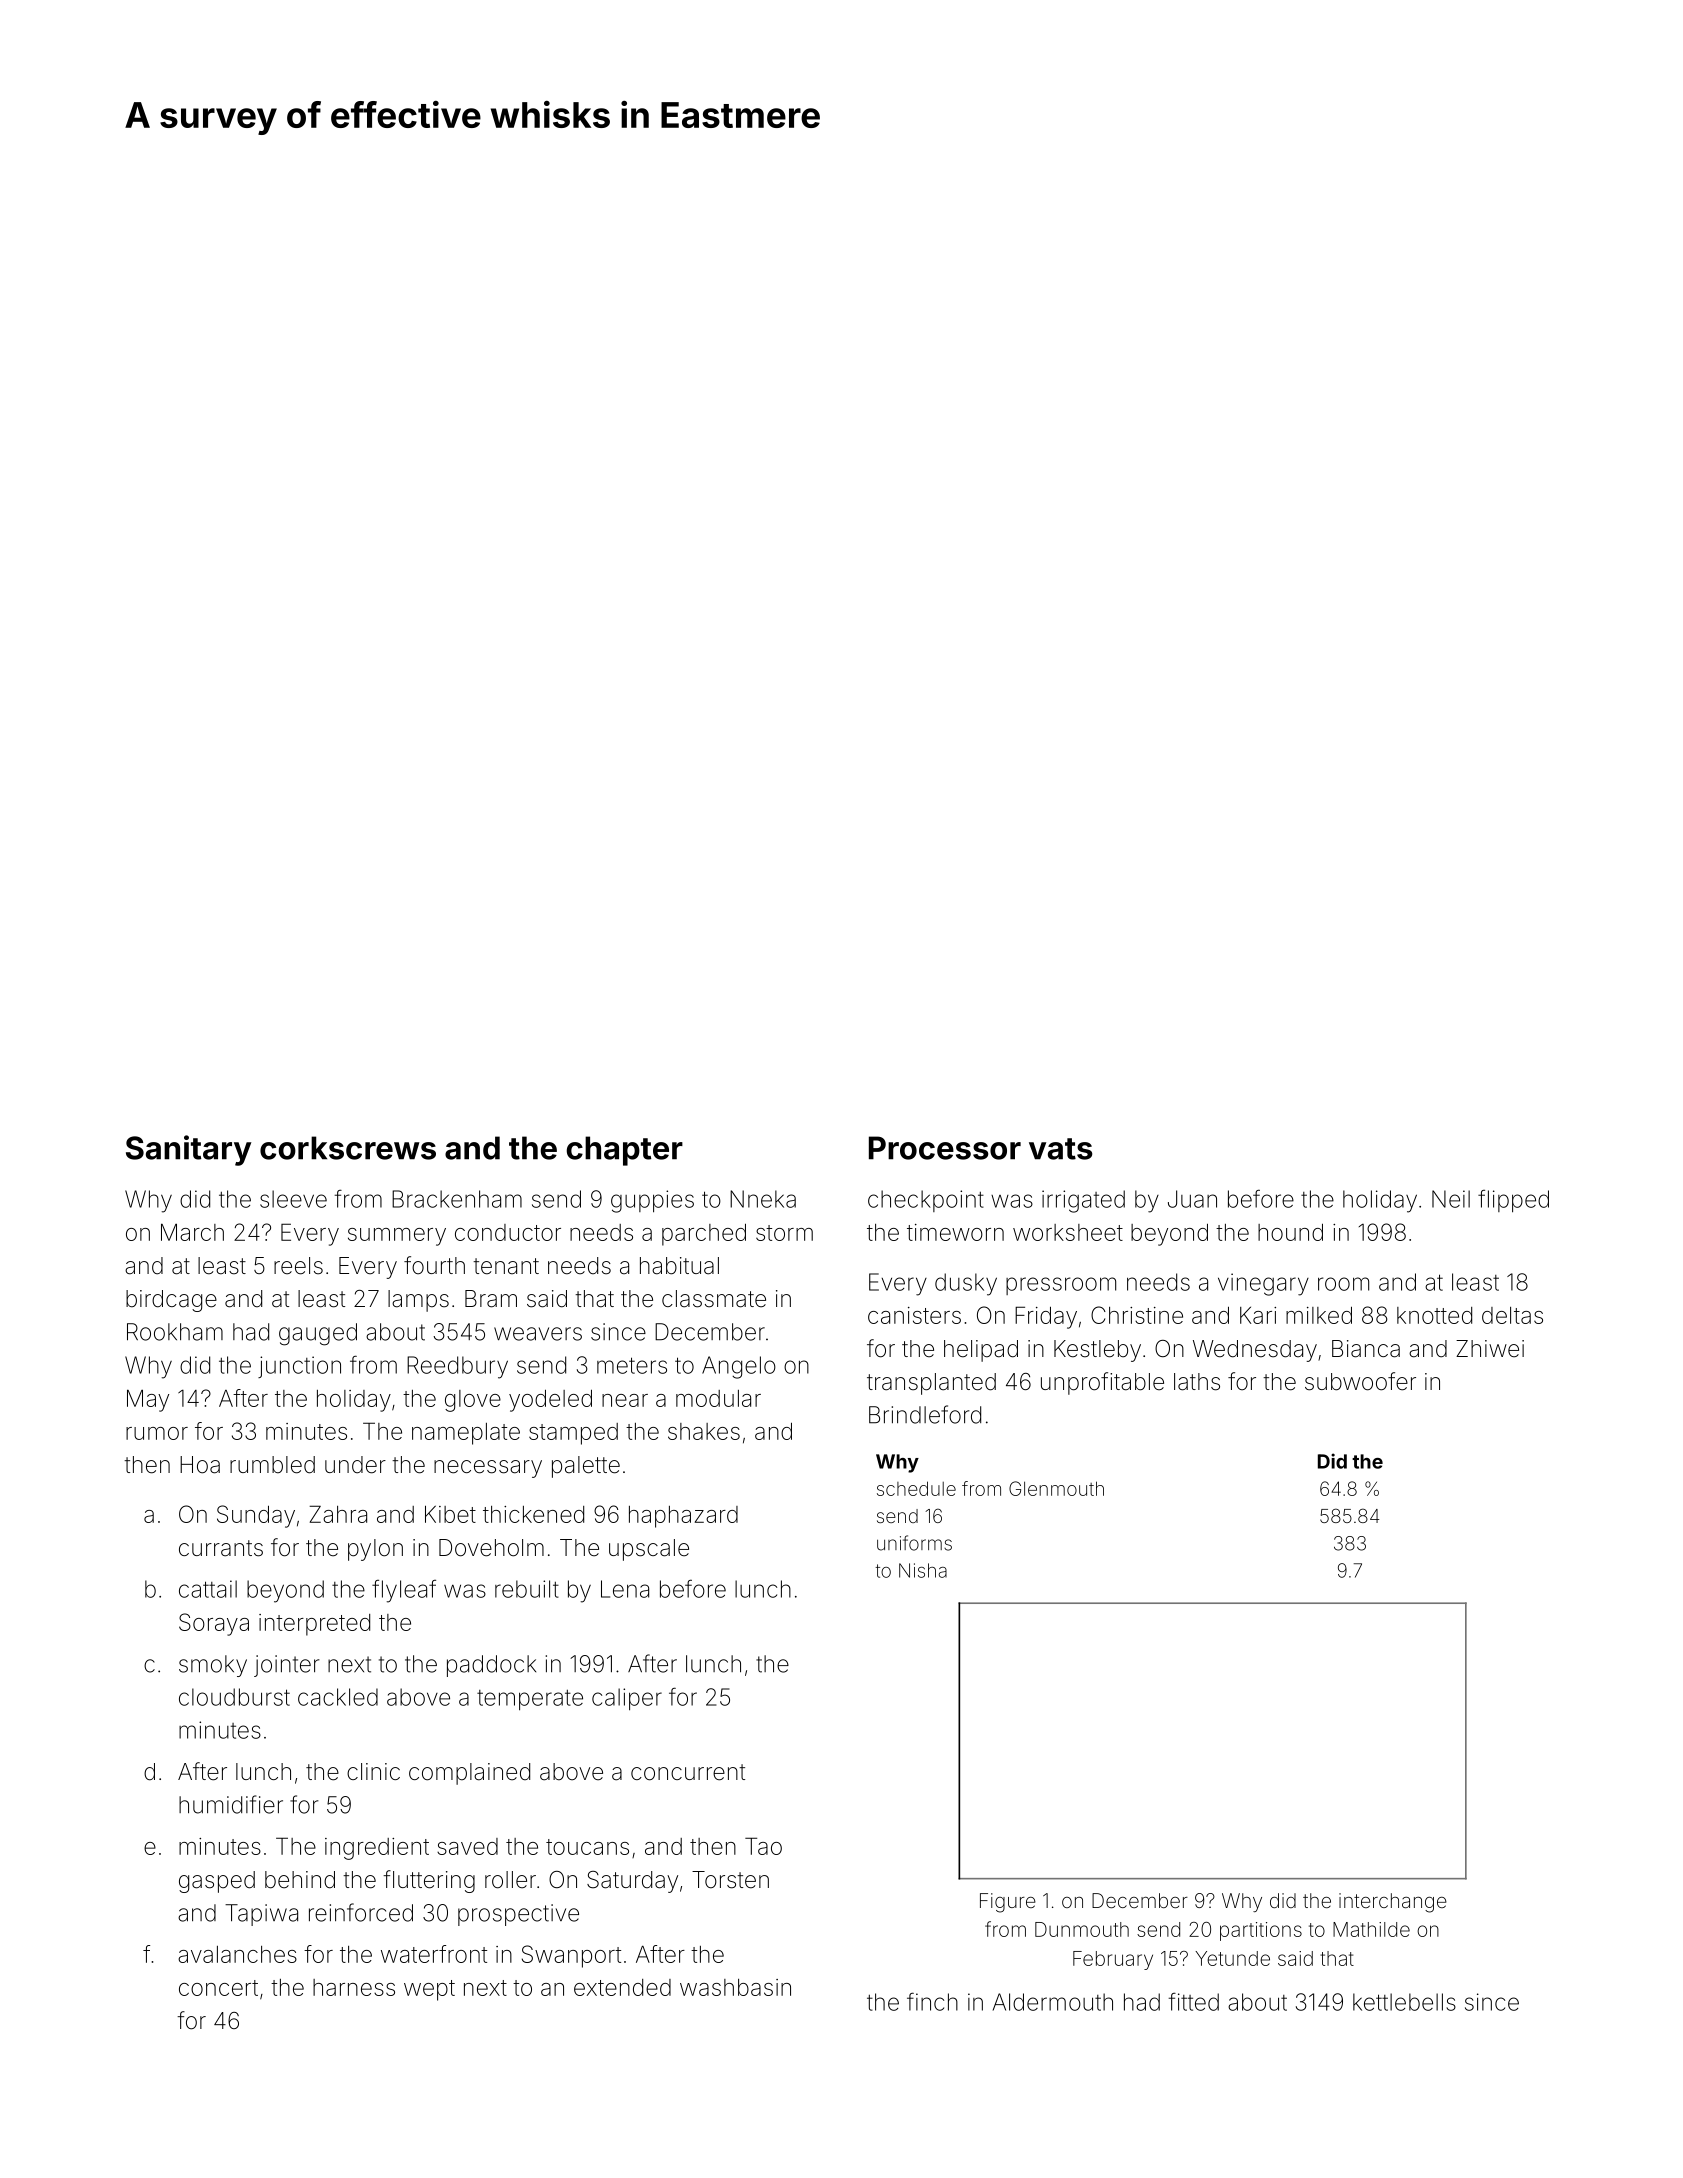 The width and height of the screenshot is (1683, 2178). What do you see at coordinates (1056, 1488) in the screenshot?
I see `Glenmouth` at bounding box center [1056, 1488].
